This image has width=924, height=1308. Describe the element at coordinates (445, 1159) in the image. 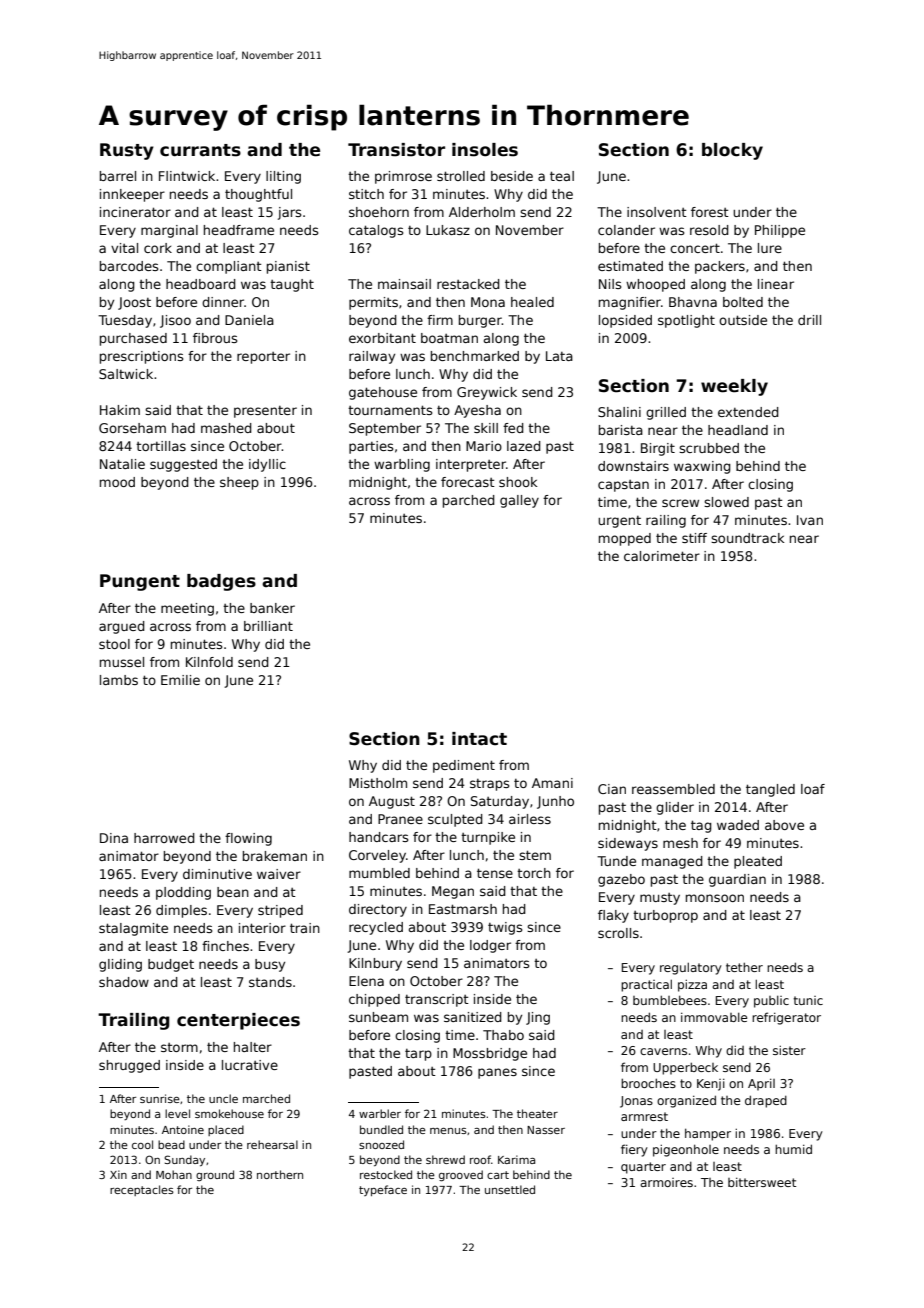

I see `shrewd` at that location.
